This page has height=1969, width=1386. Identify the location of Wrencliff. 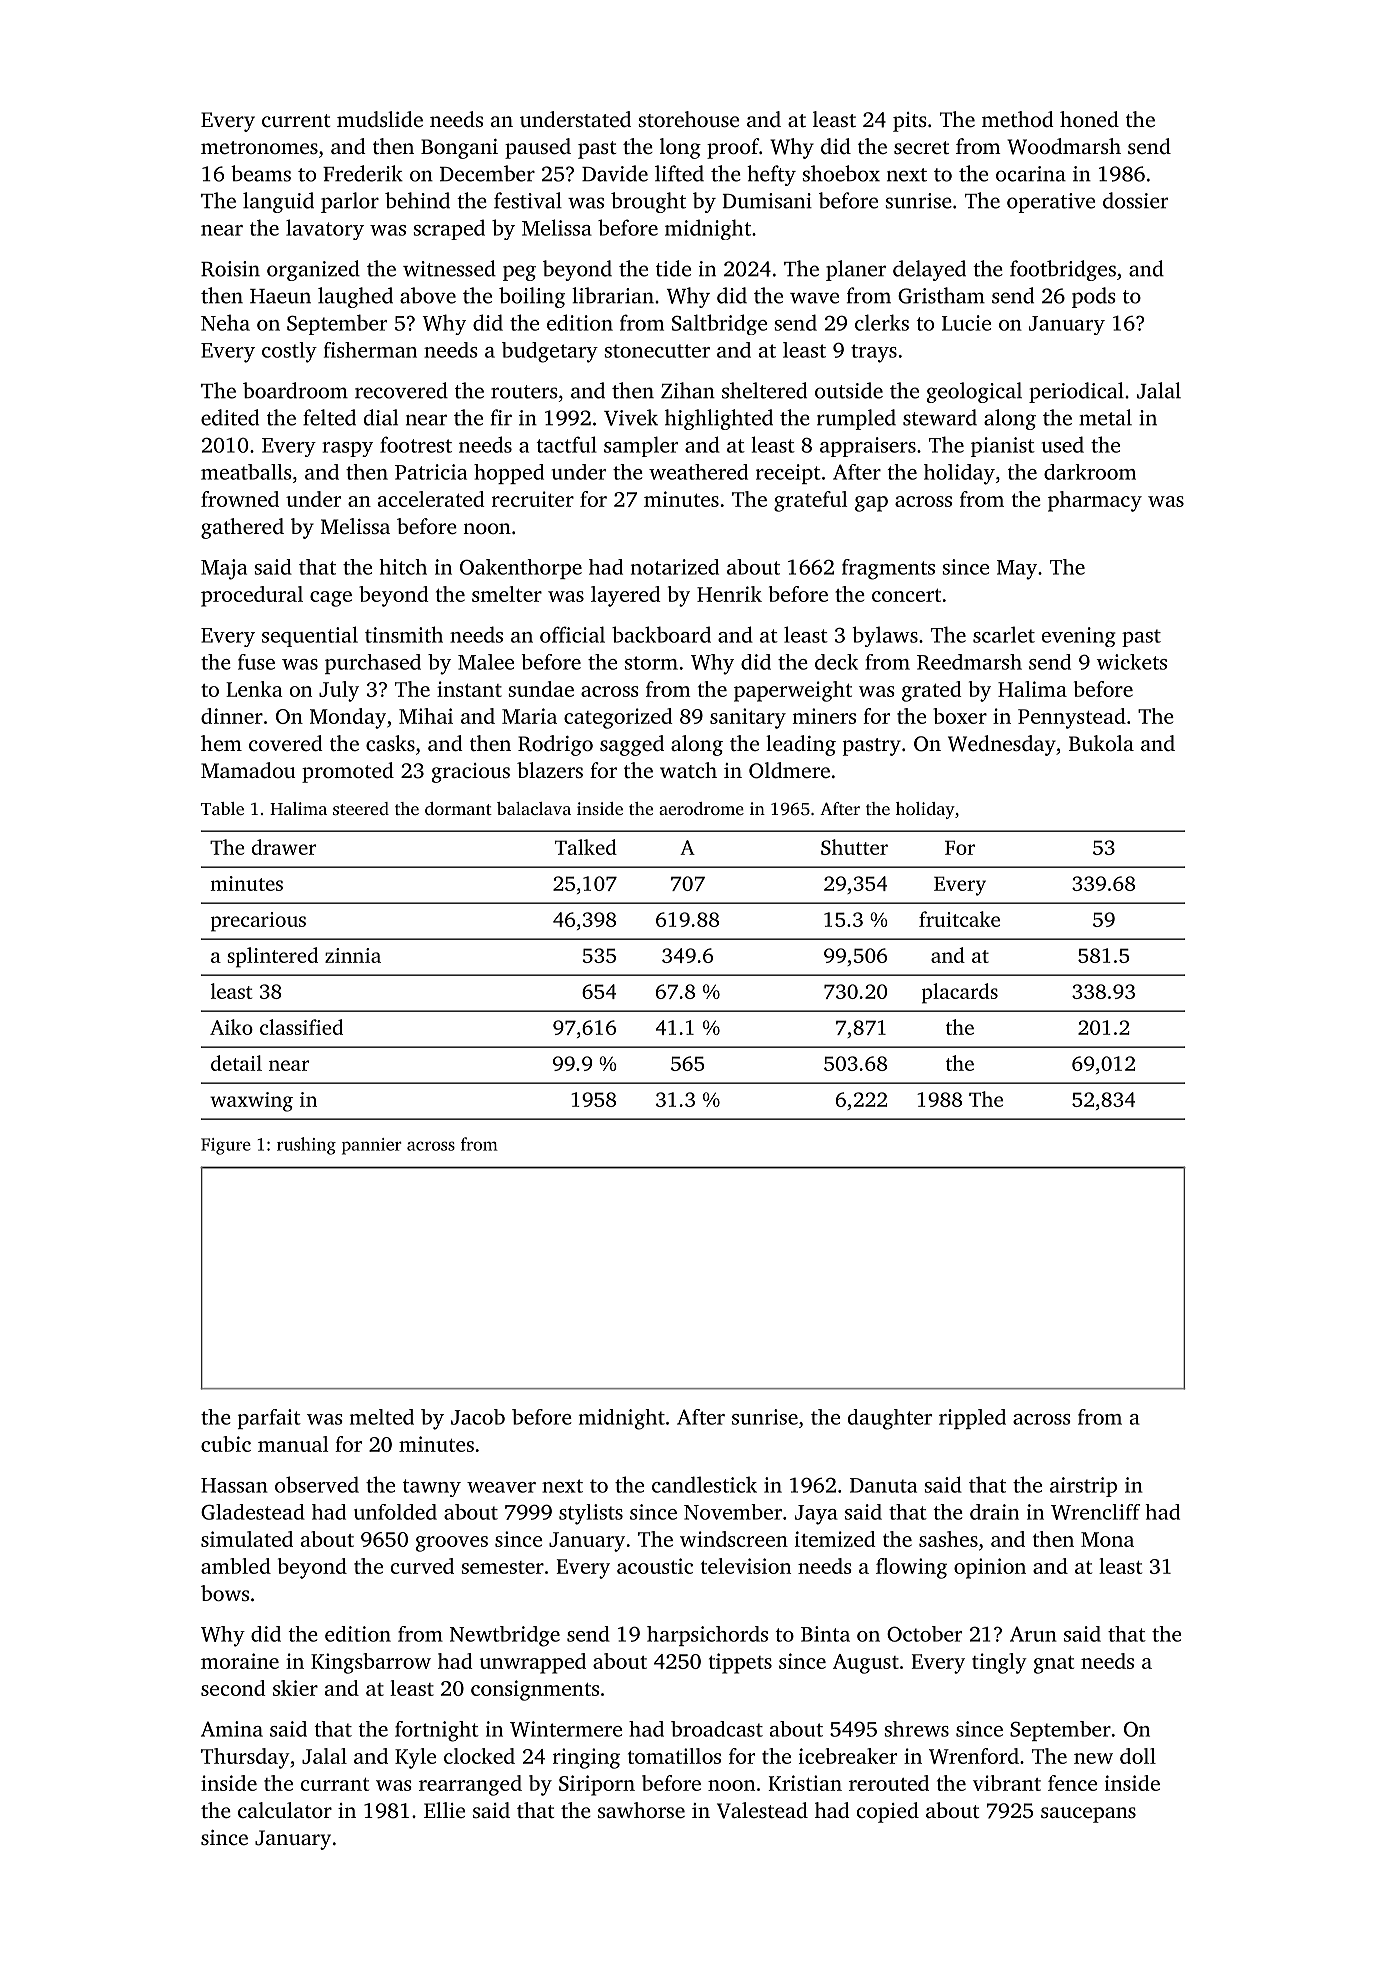
(1095, 1512).
